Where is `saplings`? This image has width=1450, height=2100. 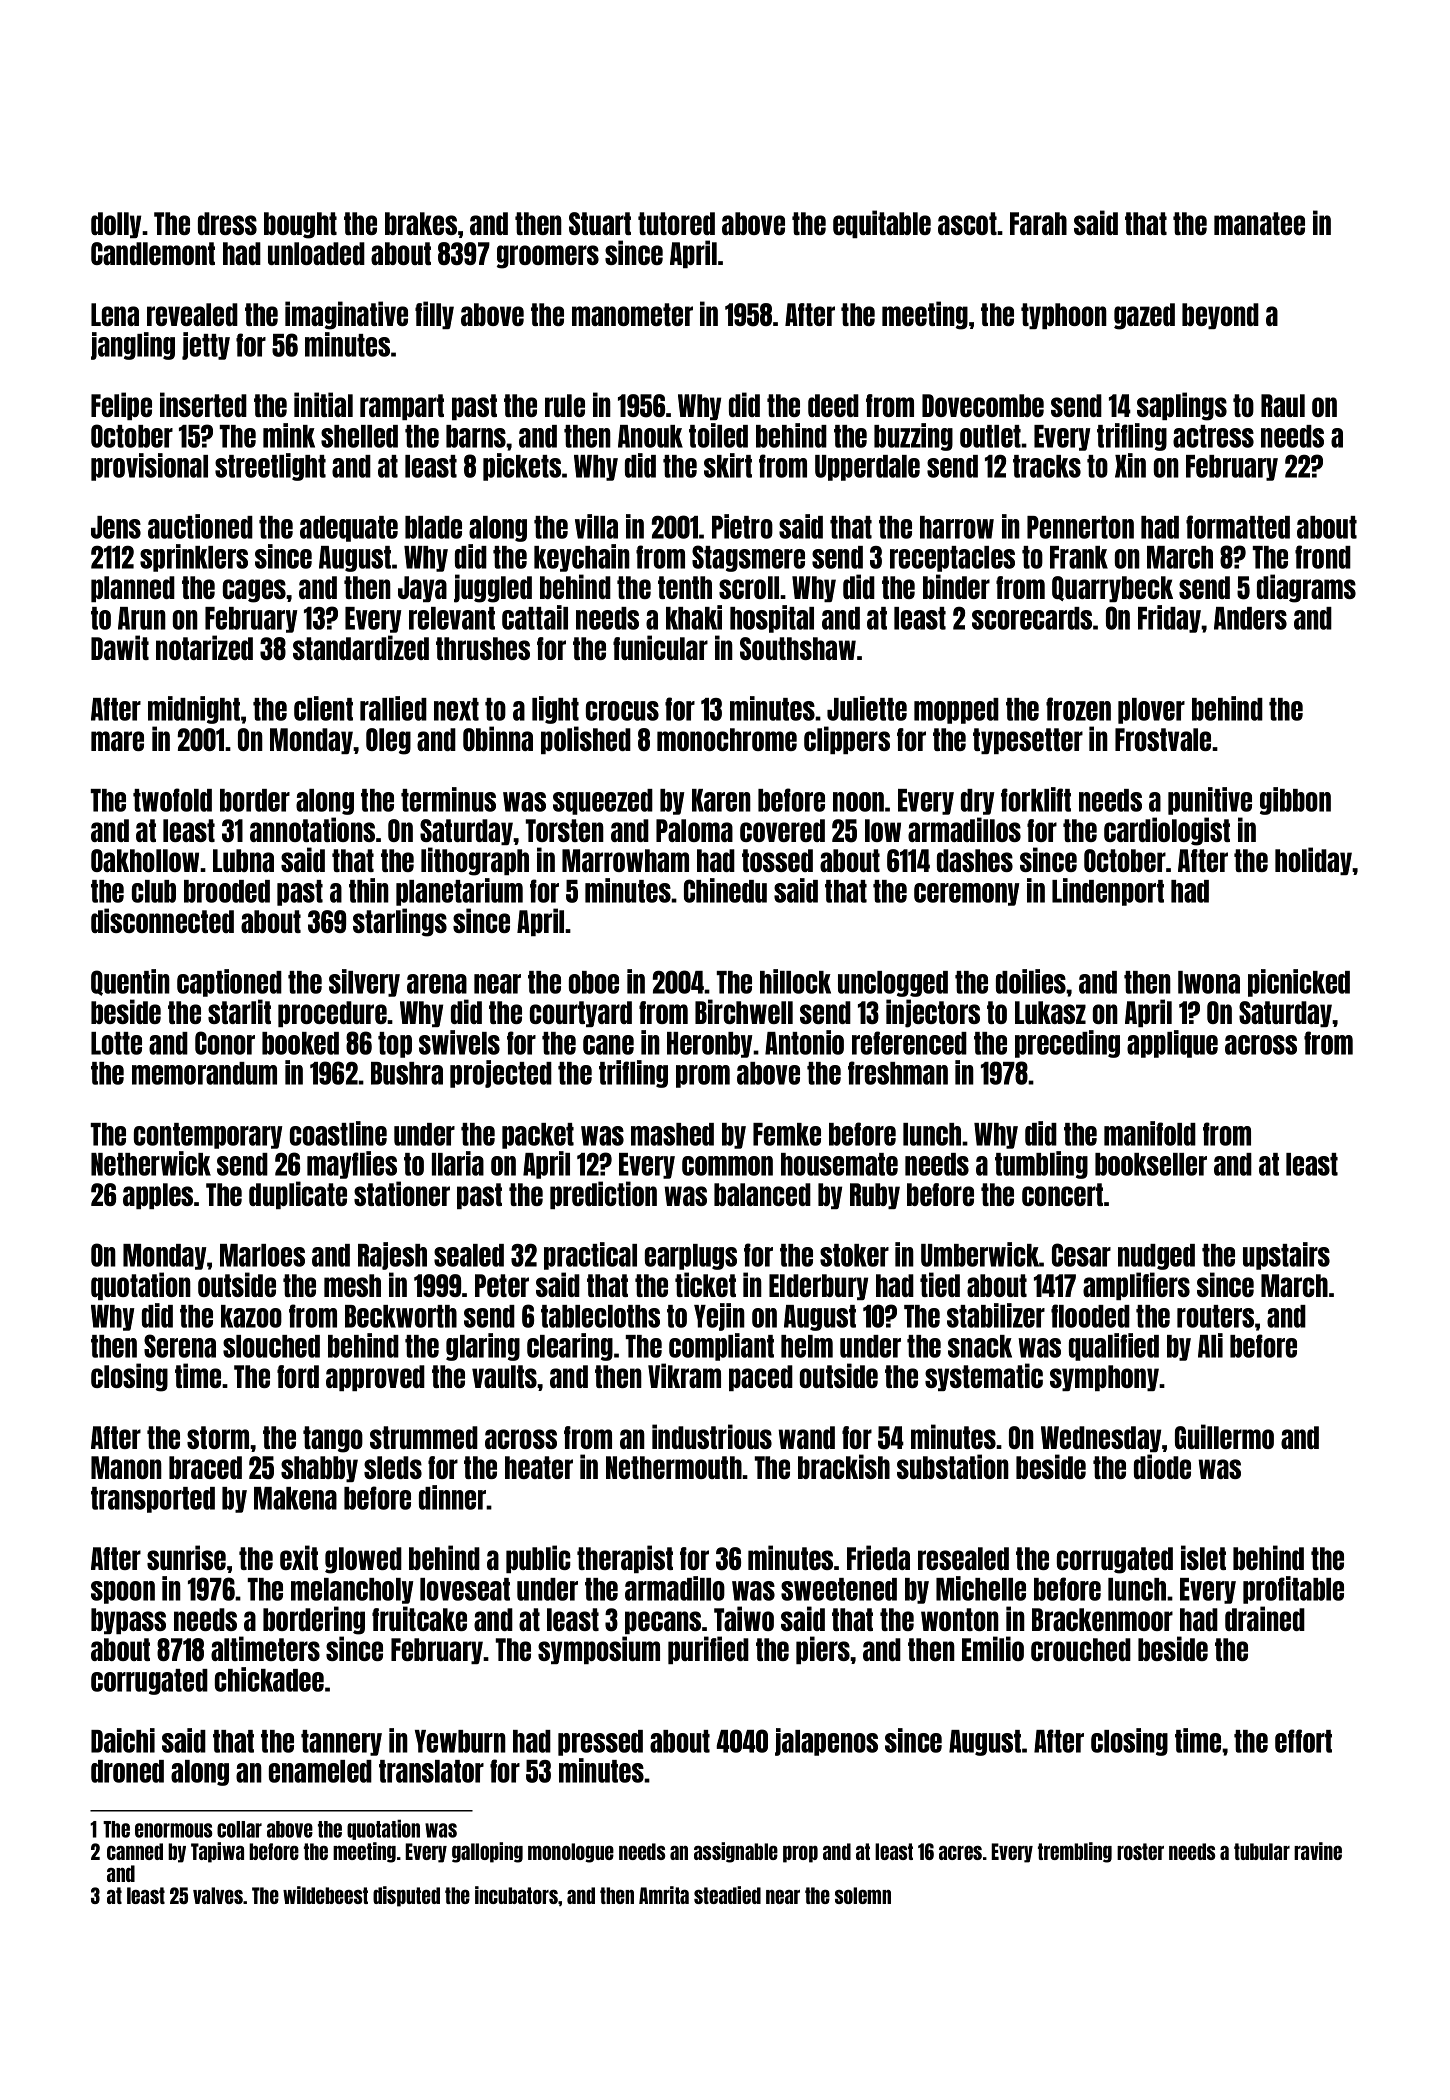
saplings is located at coordinates (1182, 406).
